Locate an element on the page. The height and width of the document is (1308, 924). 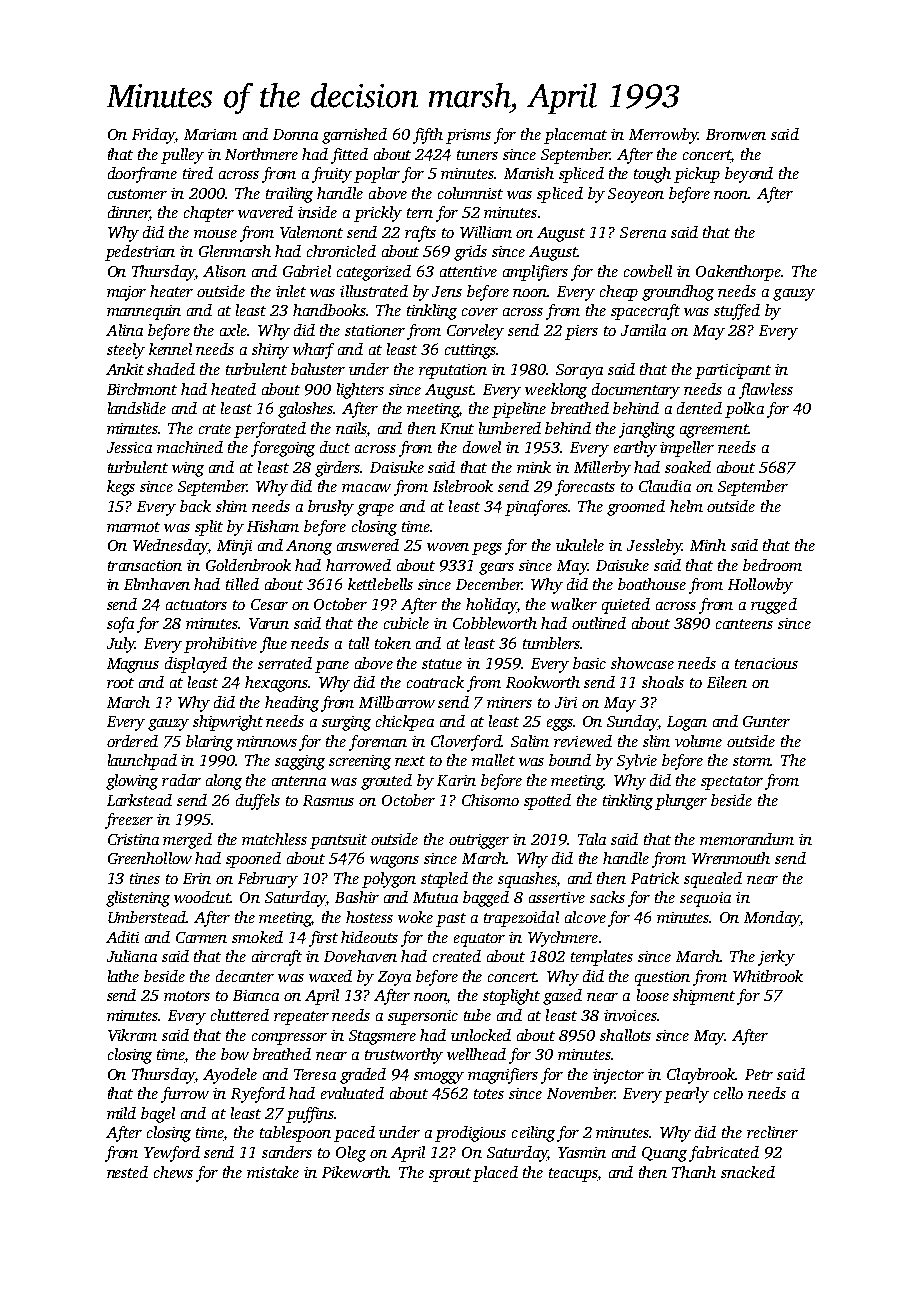
Sylvie is located at coordinates (637, 762).
